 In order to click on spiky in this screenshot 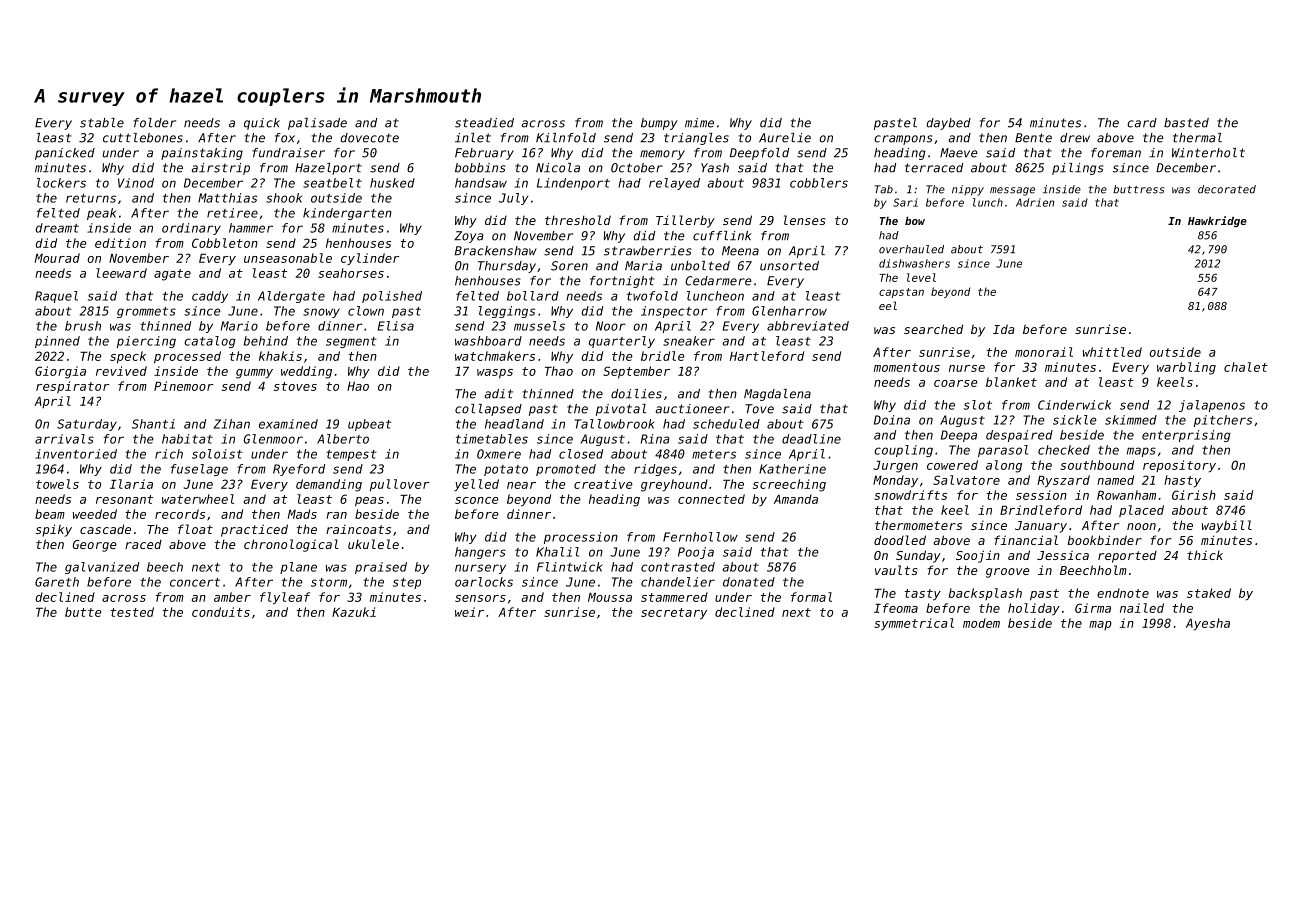, I will do `click(54, 530)`.
